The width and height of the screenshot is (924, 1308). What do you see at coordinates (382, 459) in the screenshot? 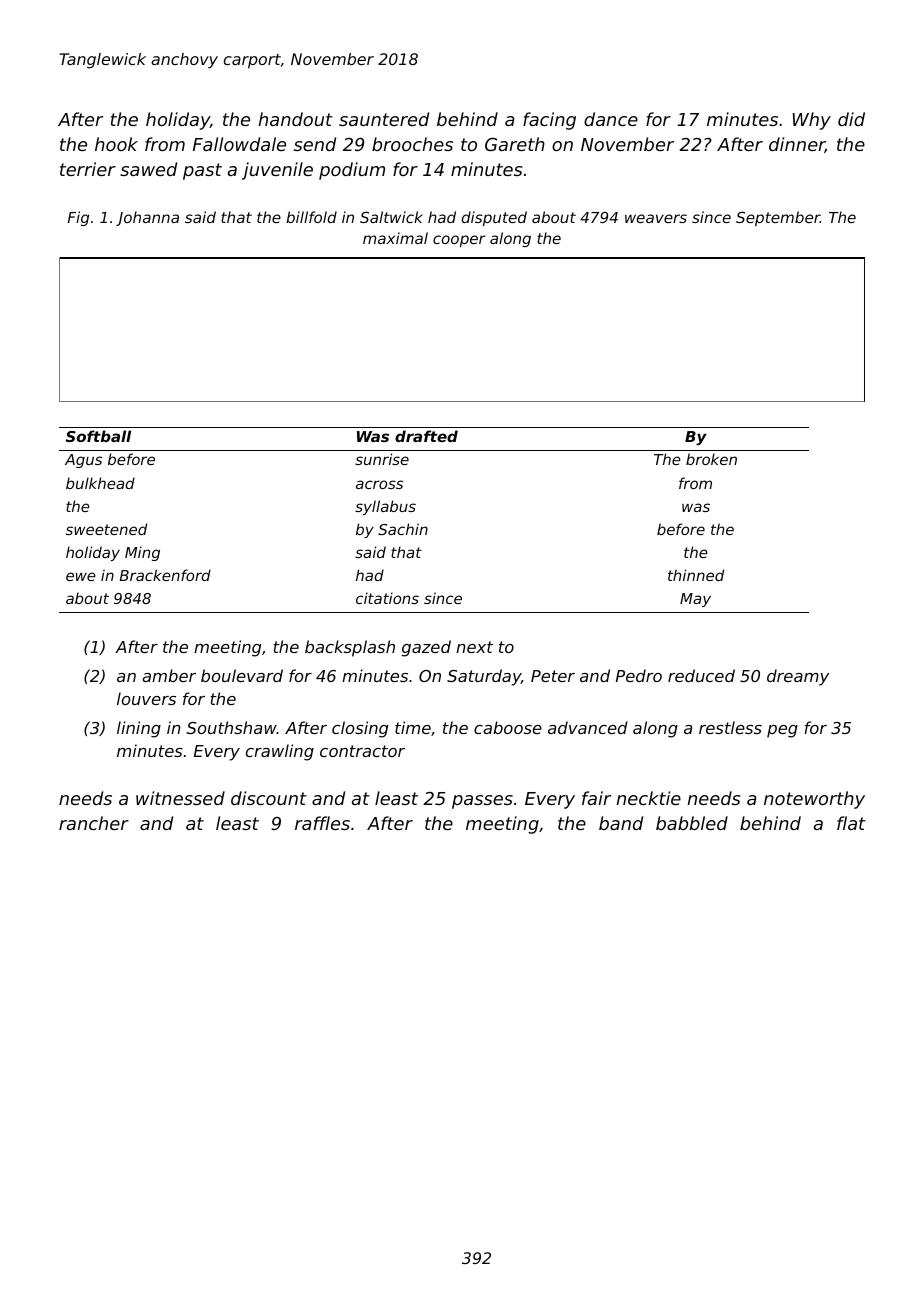
I see `sunrise` at bounding box center [382, 459].
